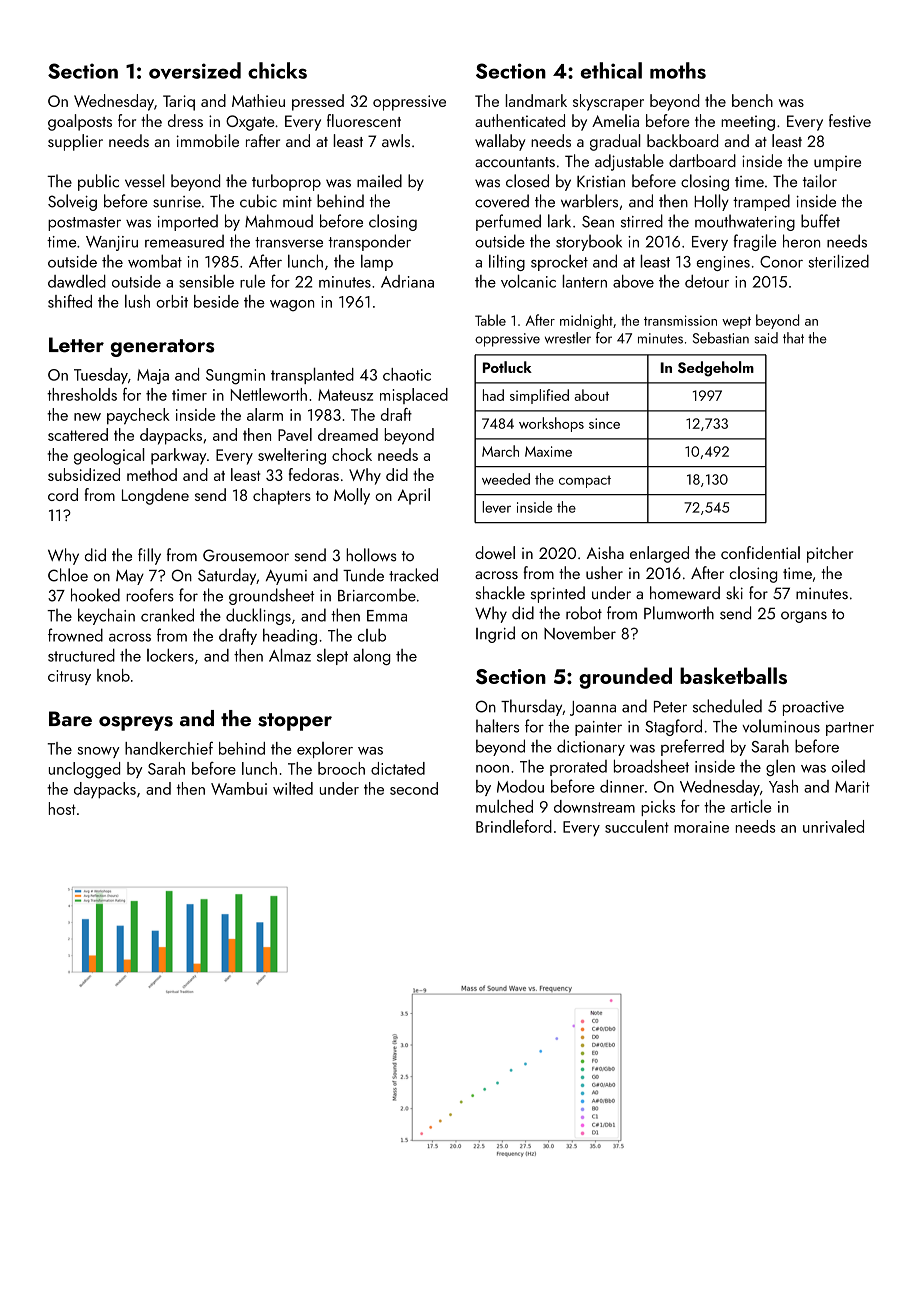 This page has width=924, height=1308. I want to click on Maxime, so click(548, 451).
